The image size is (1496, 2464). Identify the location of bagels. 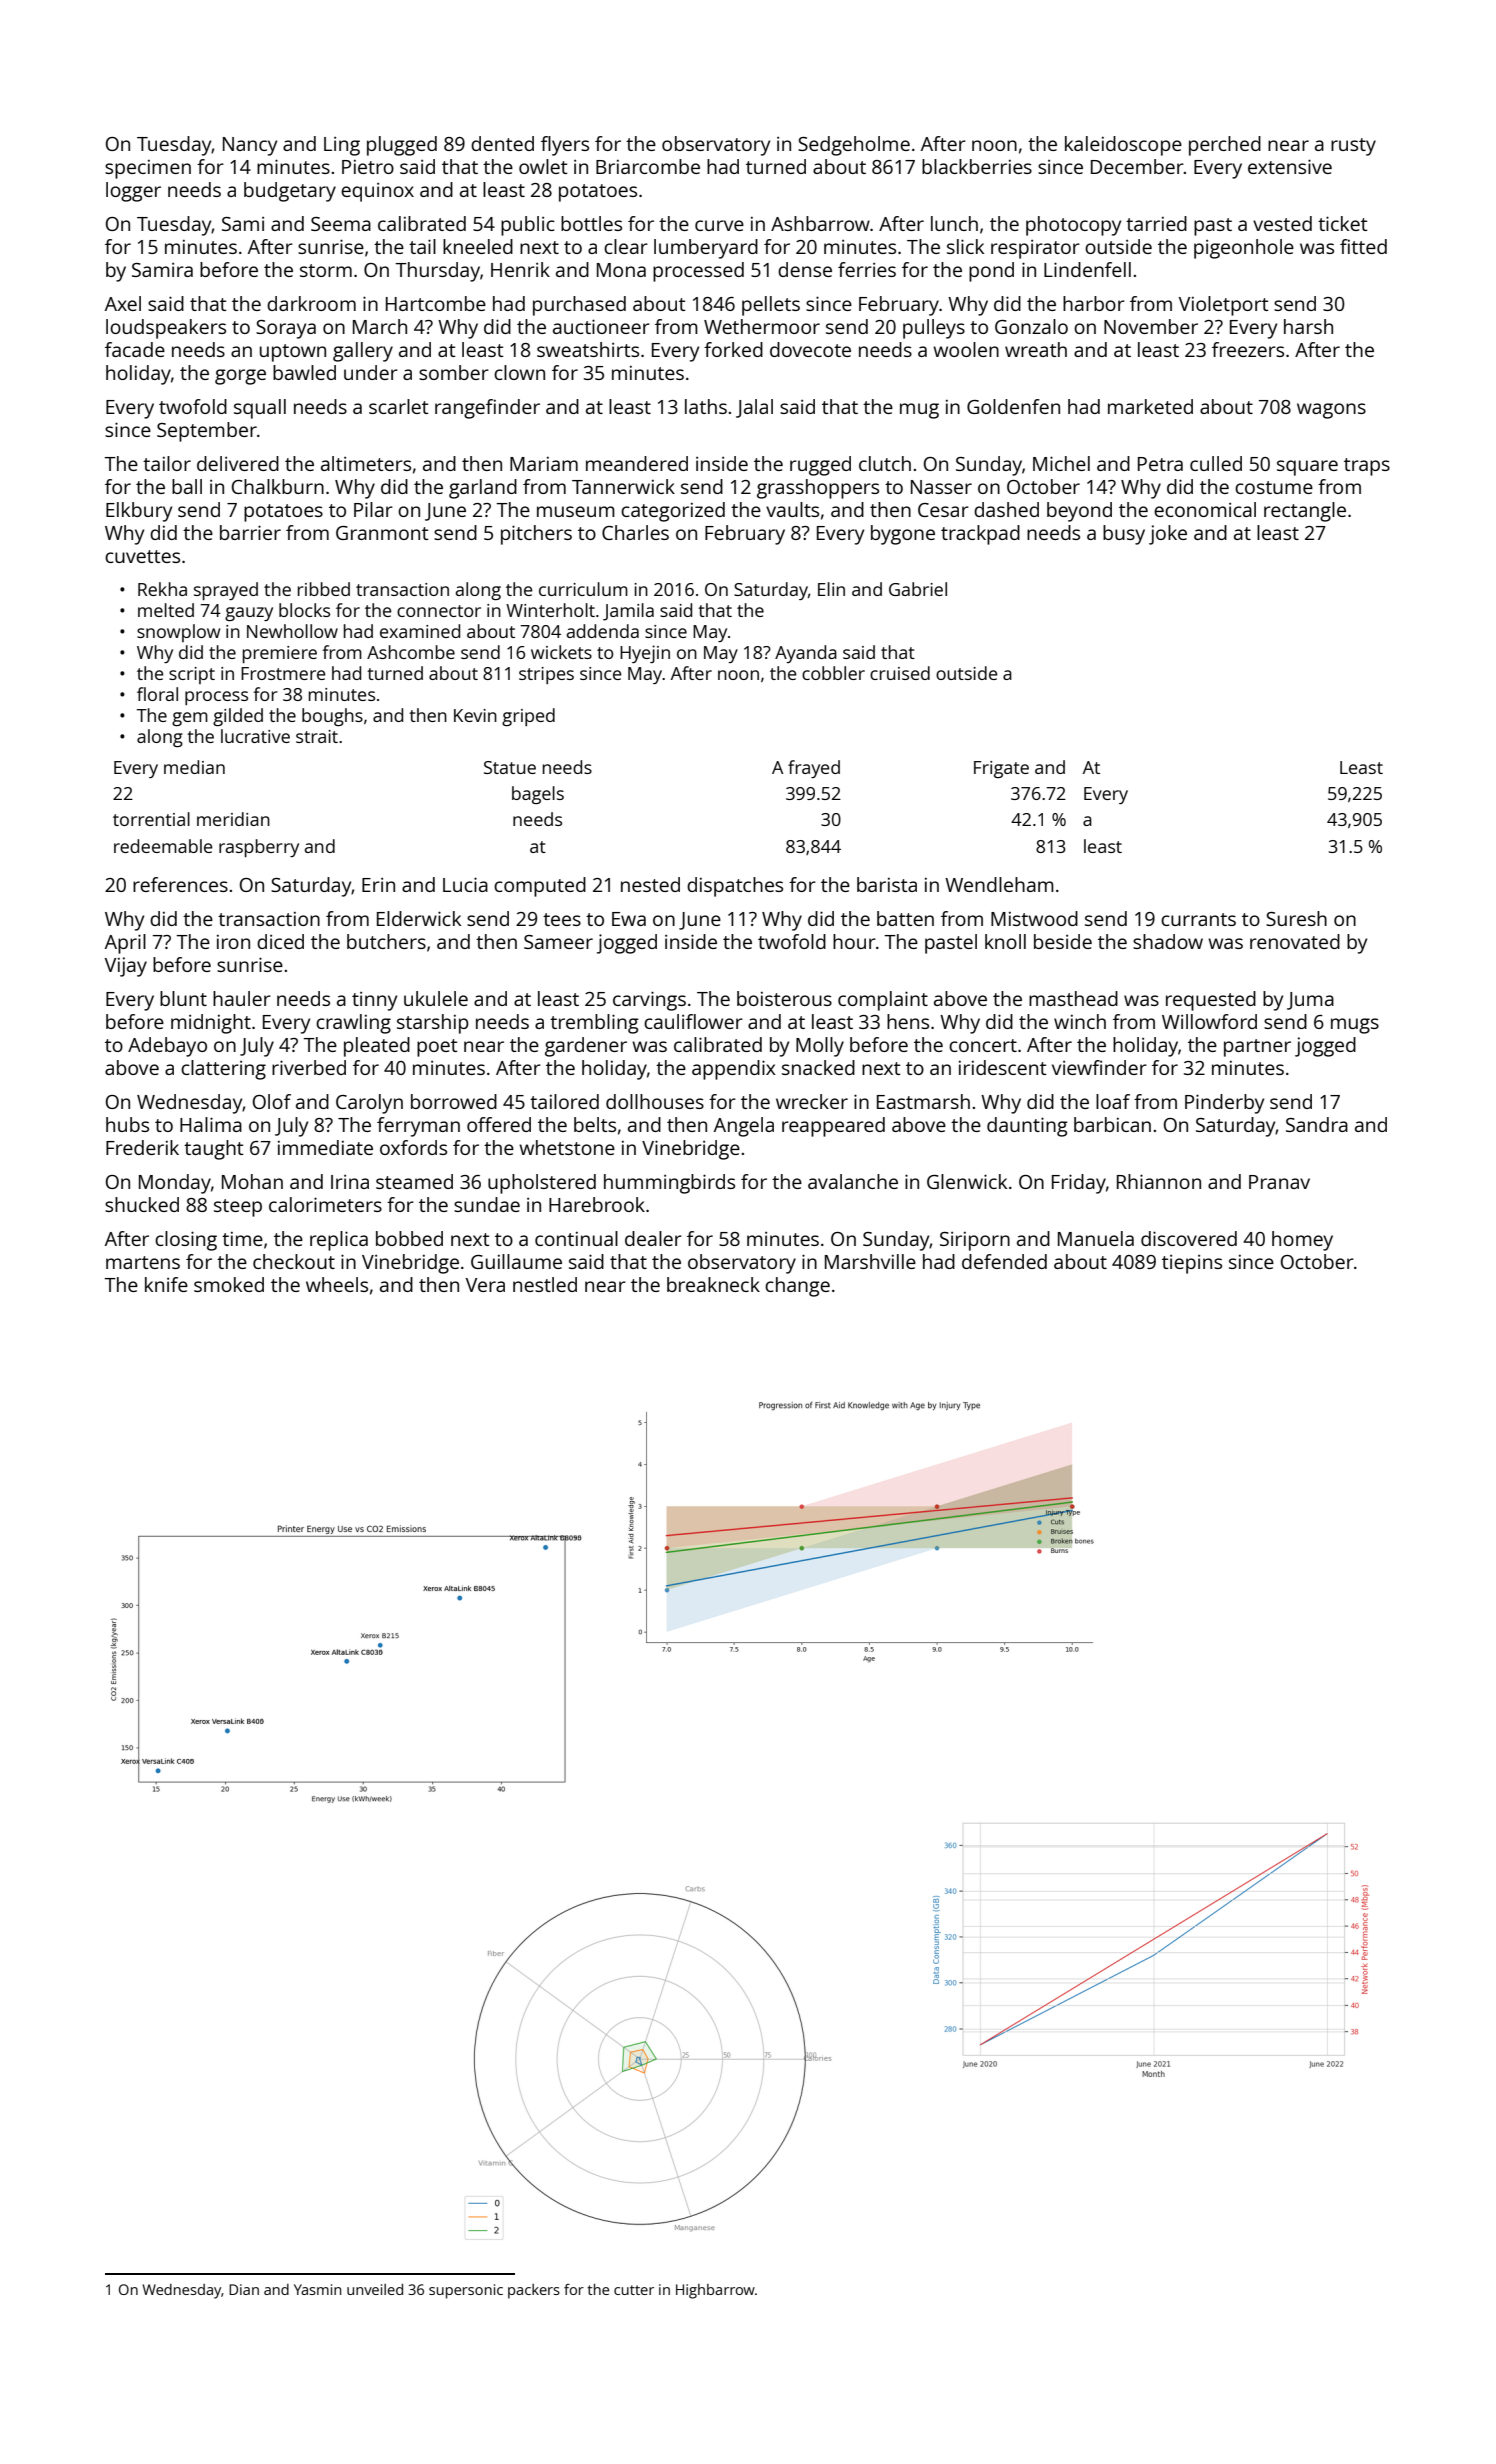
(538, 795).
